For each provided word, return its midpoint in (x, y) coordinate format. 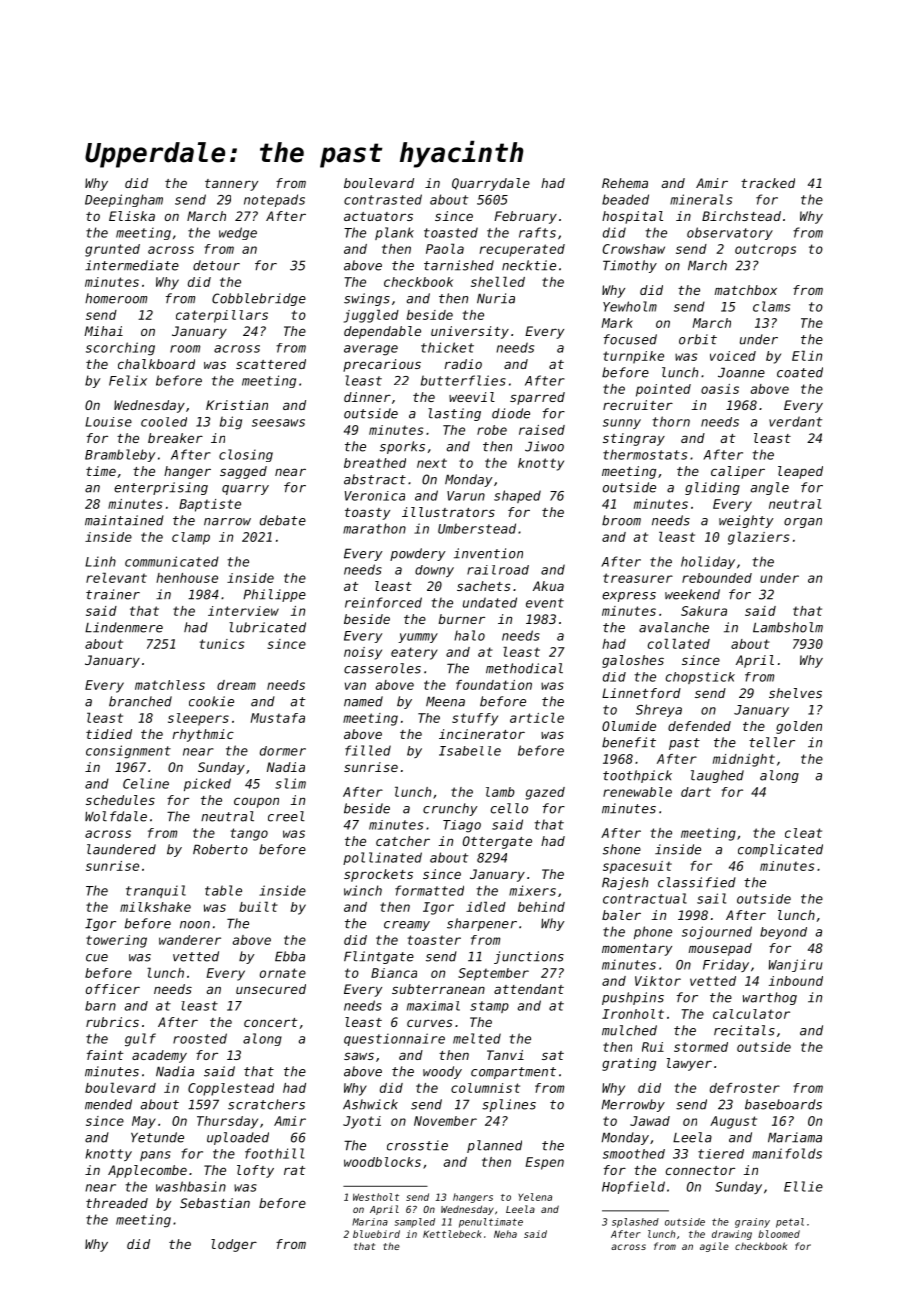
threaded (117, 1203)
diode (511, 413)
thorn (671, 421)
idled (486, 906)
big (231, 423)
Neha (505, 1234)
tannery (231, 185)
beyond (783, 933)
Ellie (803, 1186)
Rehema (625, 183)
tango (249, 834)
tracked (768, 183)
